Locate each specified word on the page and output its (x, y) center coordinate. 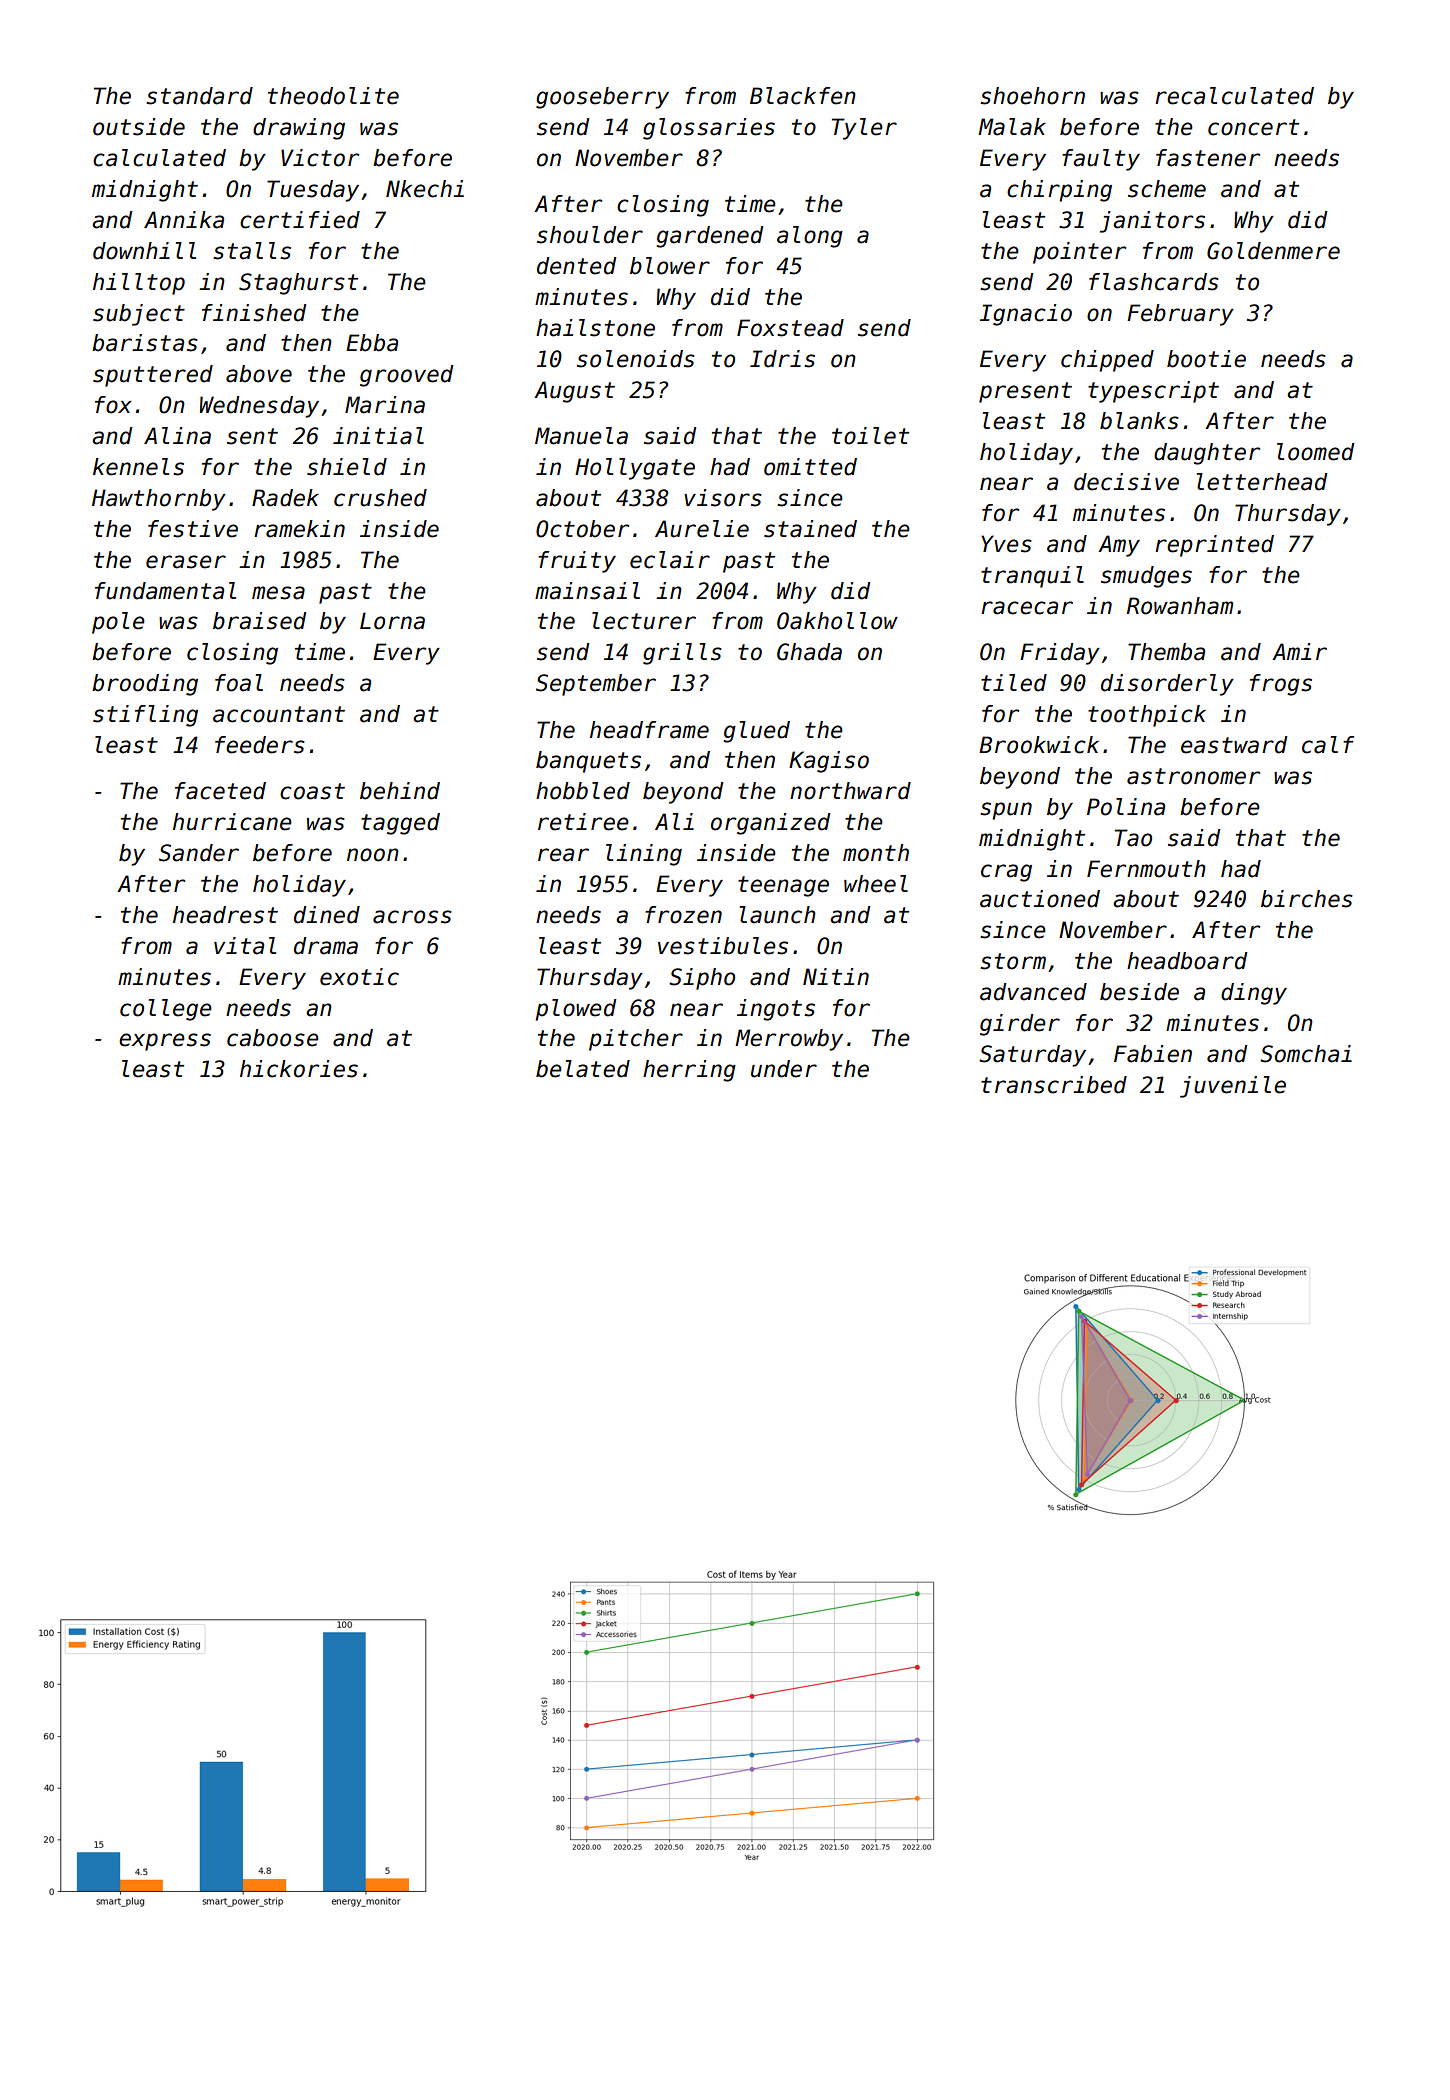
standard (199, 96)
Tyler (864, 129)
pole (118, 623)
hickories (299, 1069)
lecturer (644, 621)
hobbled (583, 791)
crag (1006, 873)
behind (400, 791)
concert (1253, 127)
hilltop (139, 284)
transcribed (1054, 1085)
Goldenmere (1273, 251)
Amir (1299, 651)
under (784, 1069)
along (810, 237)
